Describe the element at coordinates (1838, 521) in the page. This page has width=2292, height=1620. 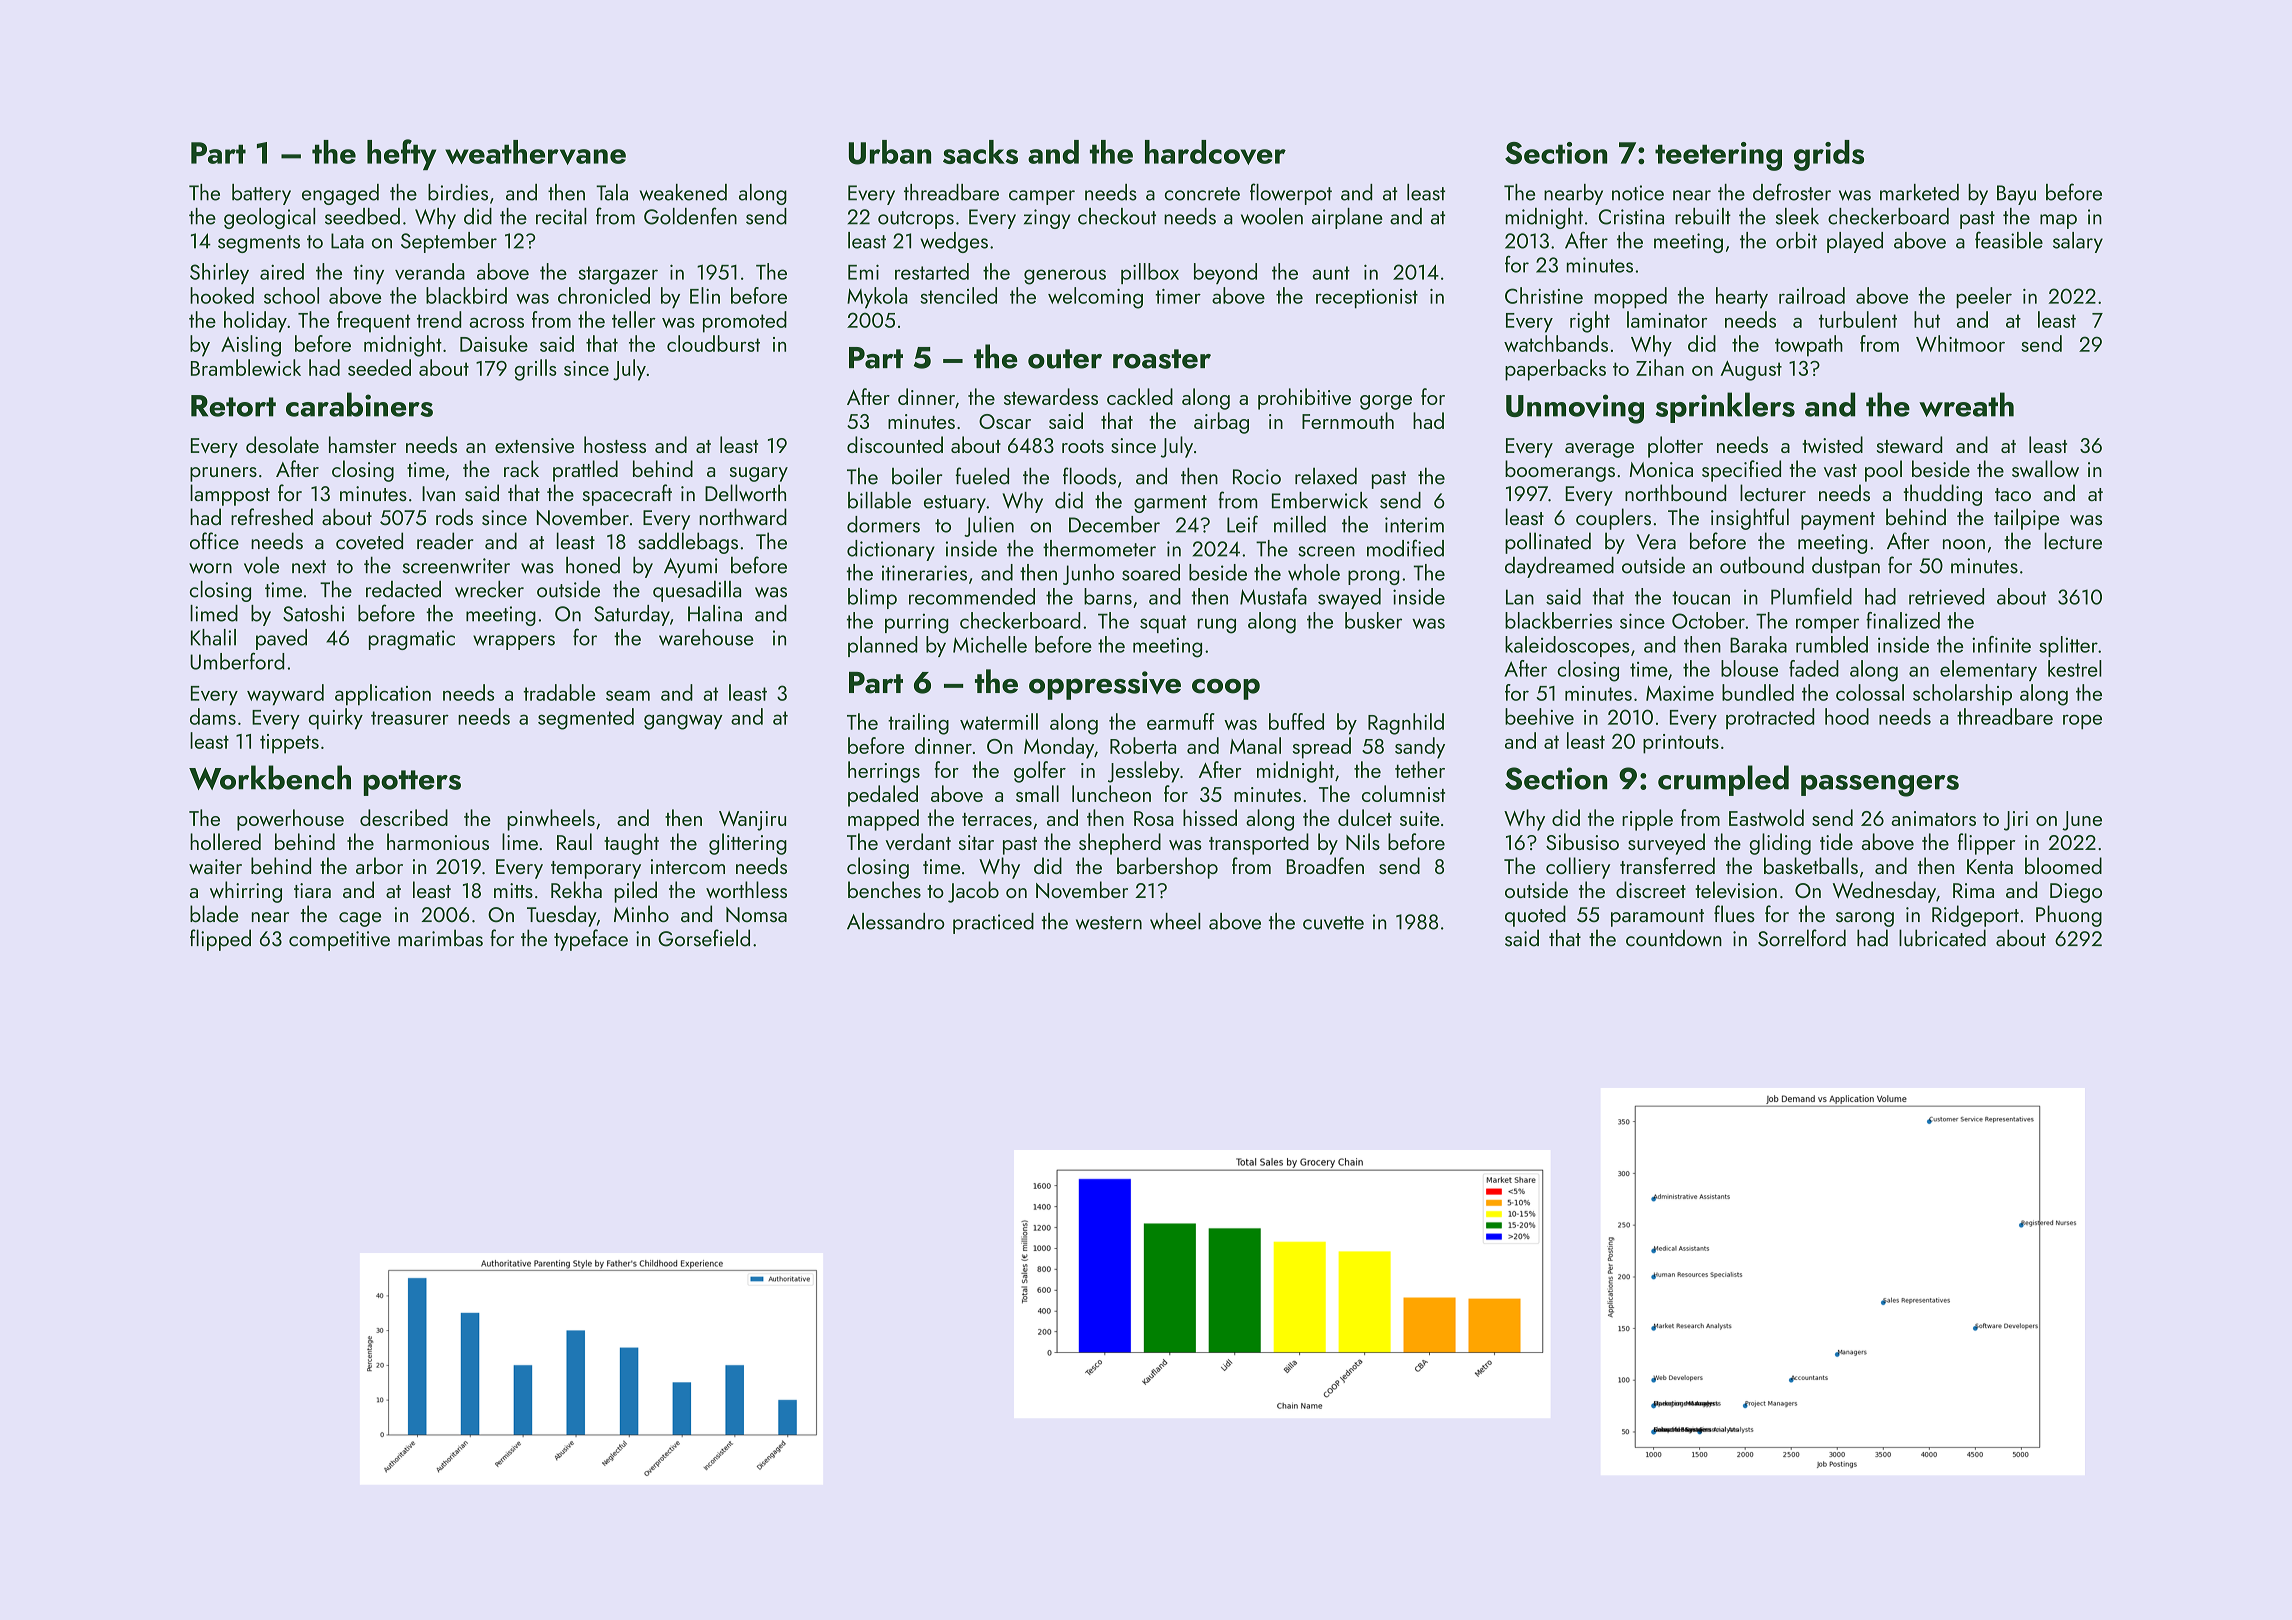
I see `payment` at that location.
